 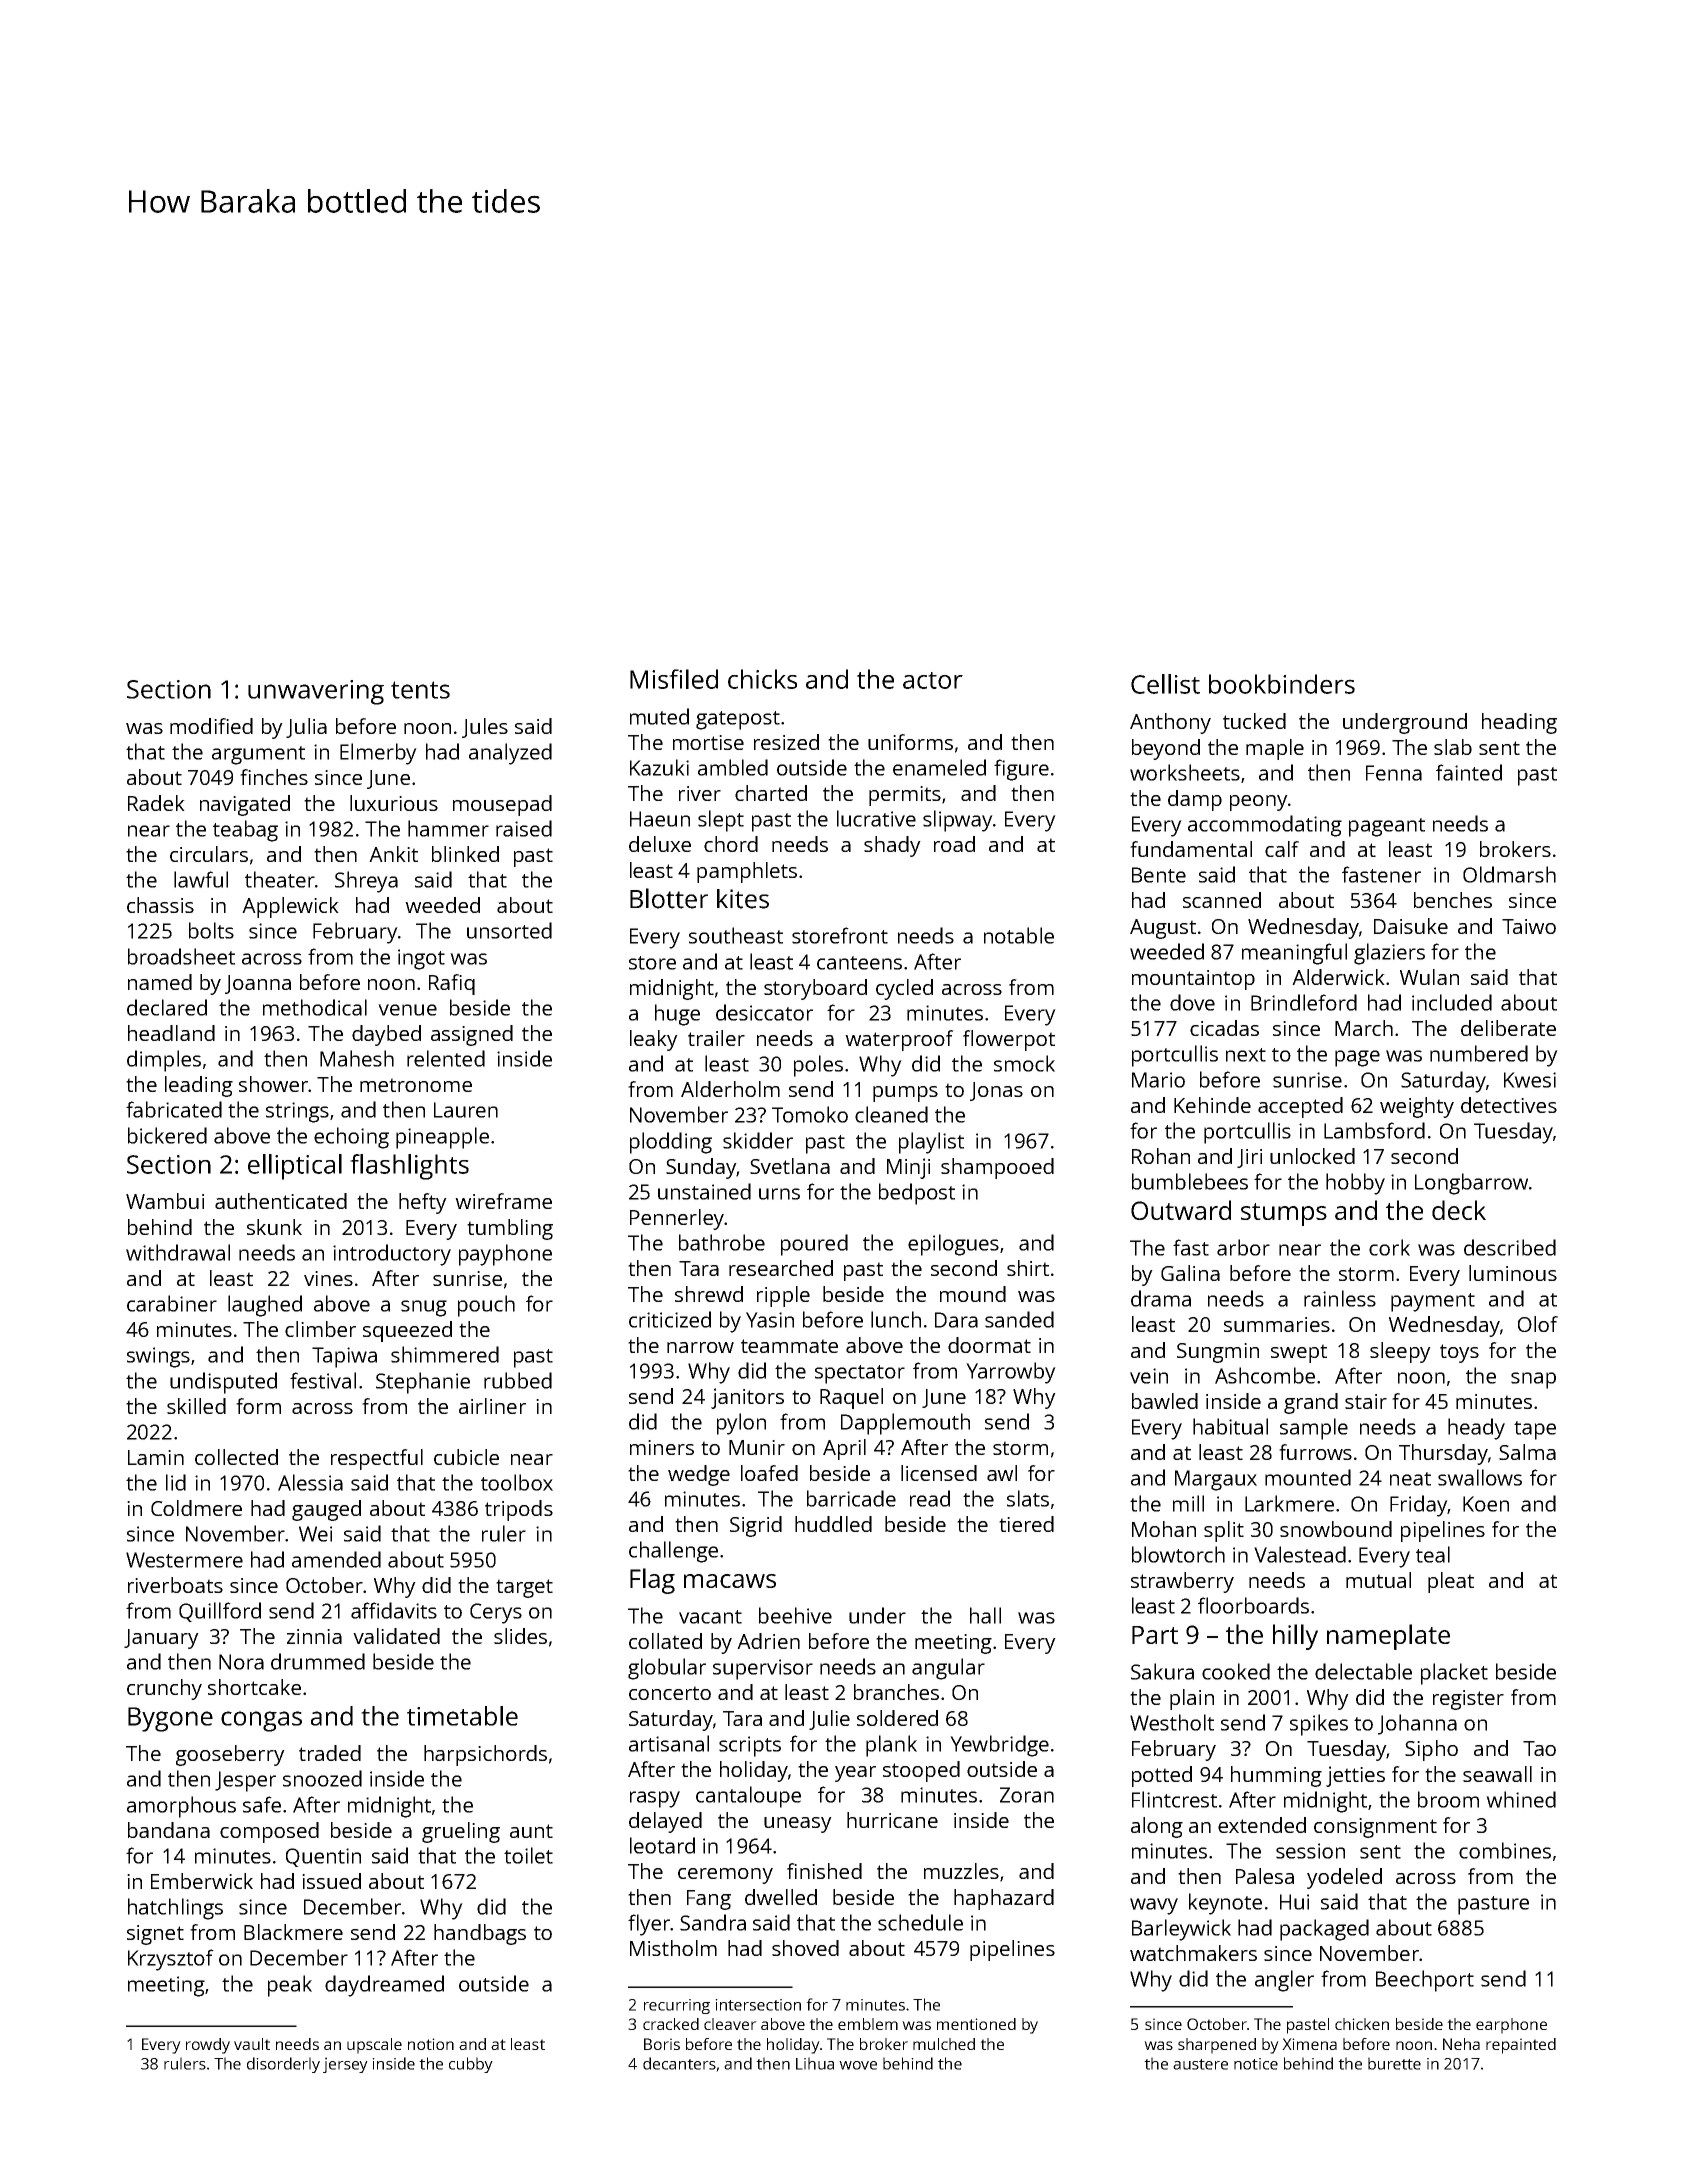 What do you see at coordinates (423, 1203) in the page?
I see `hefty` at bounding box center [423, 1203].
